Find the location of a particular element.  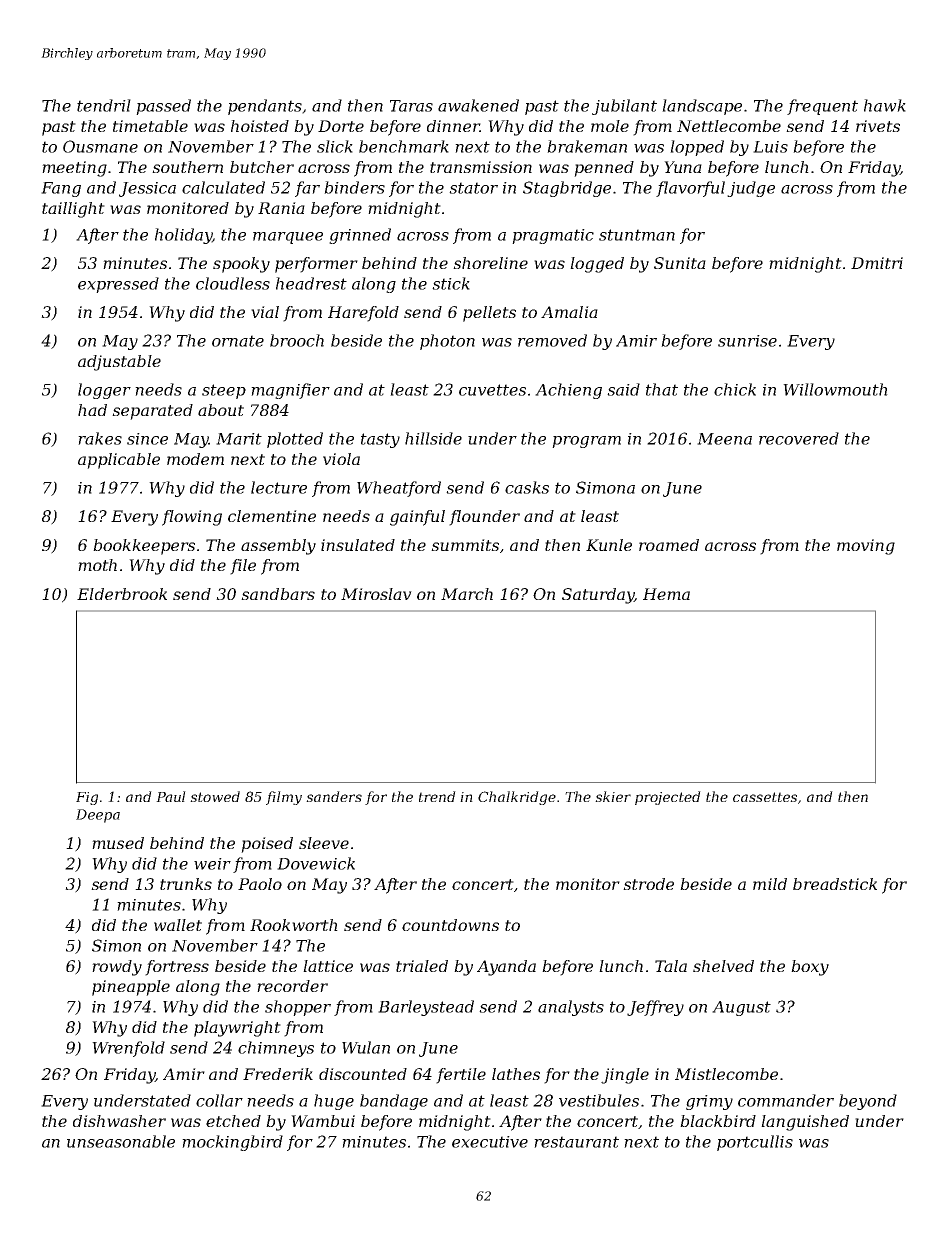

unseasonable is located at coordinates (121, 1141).
